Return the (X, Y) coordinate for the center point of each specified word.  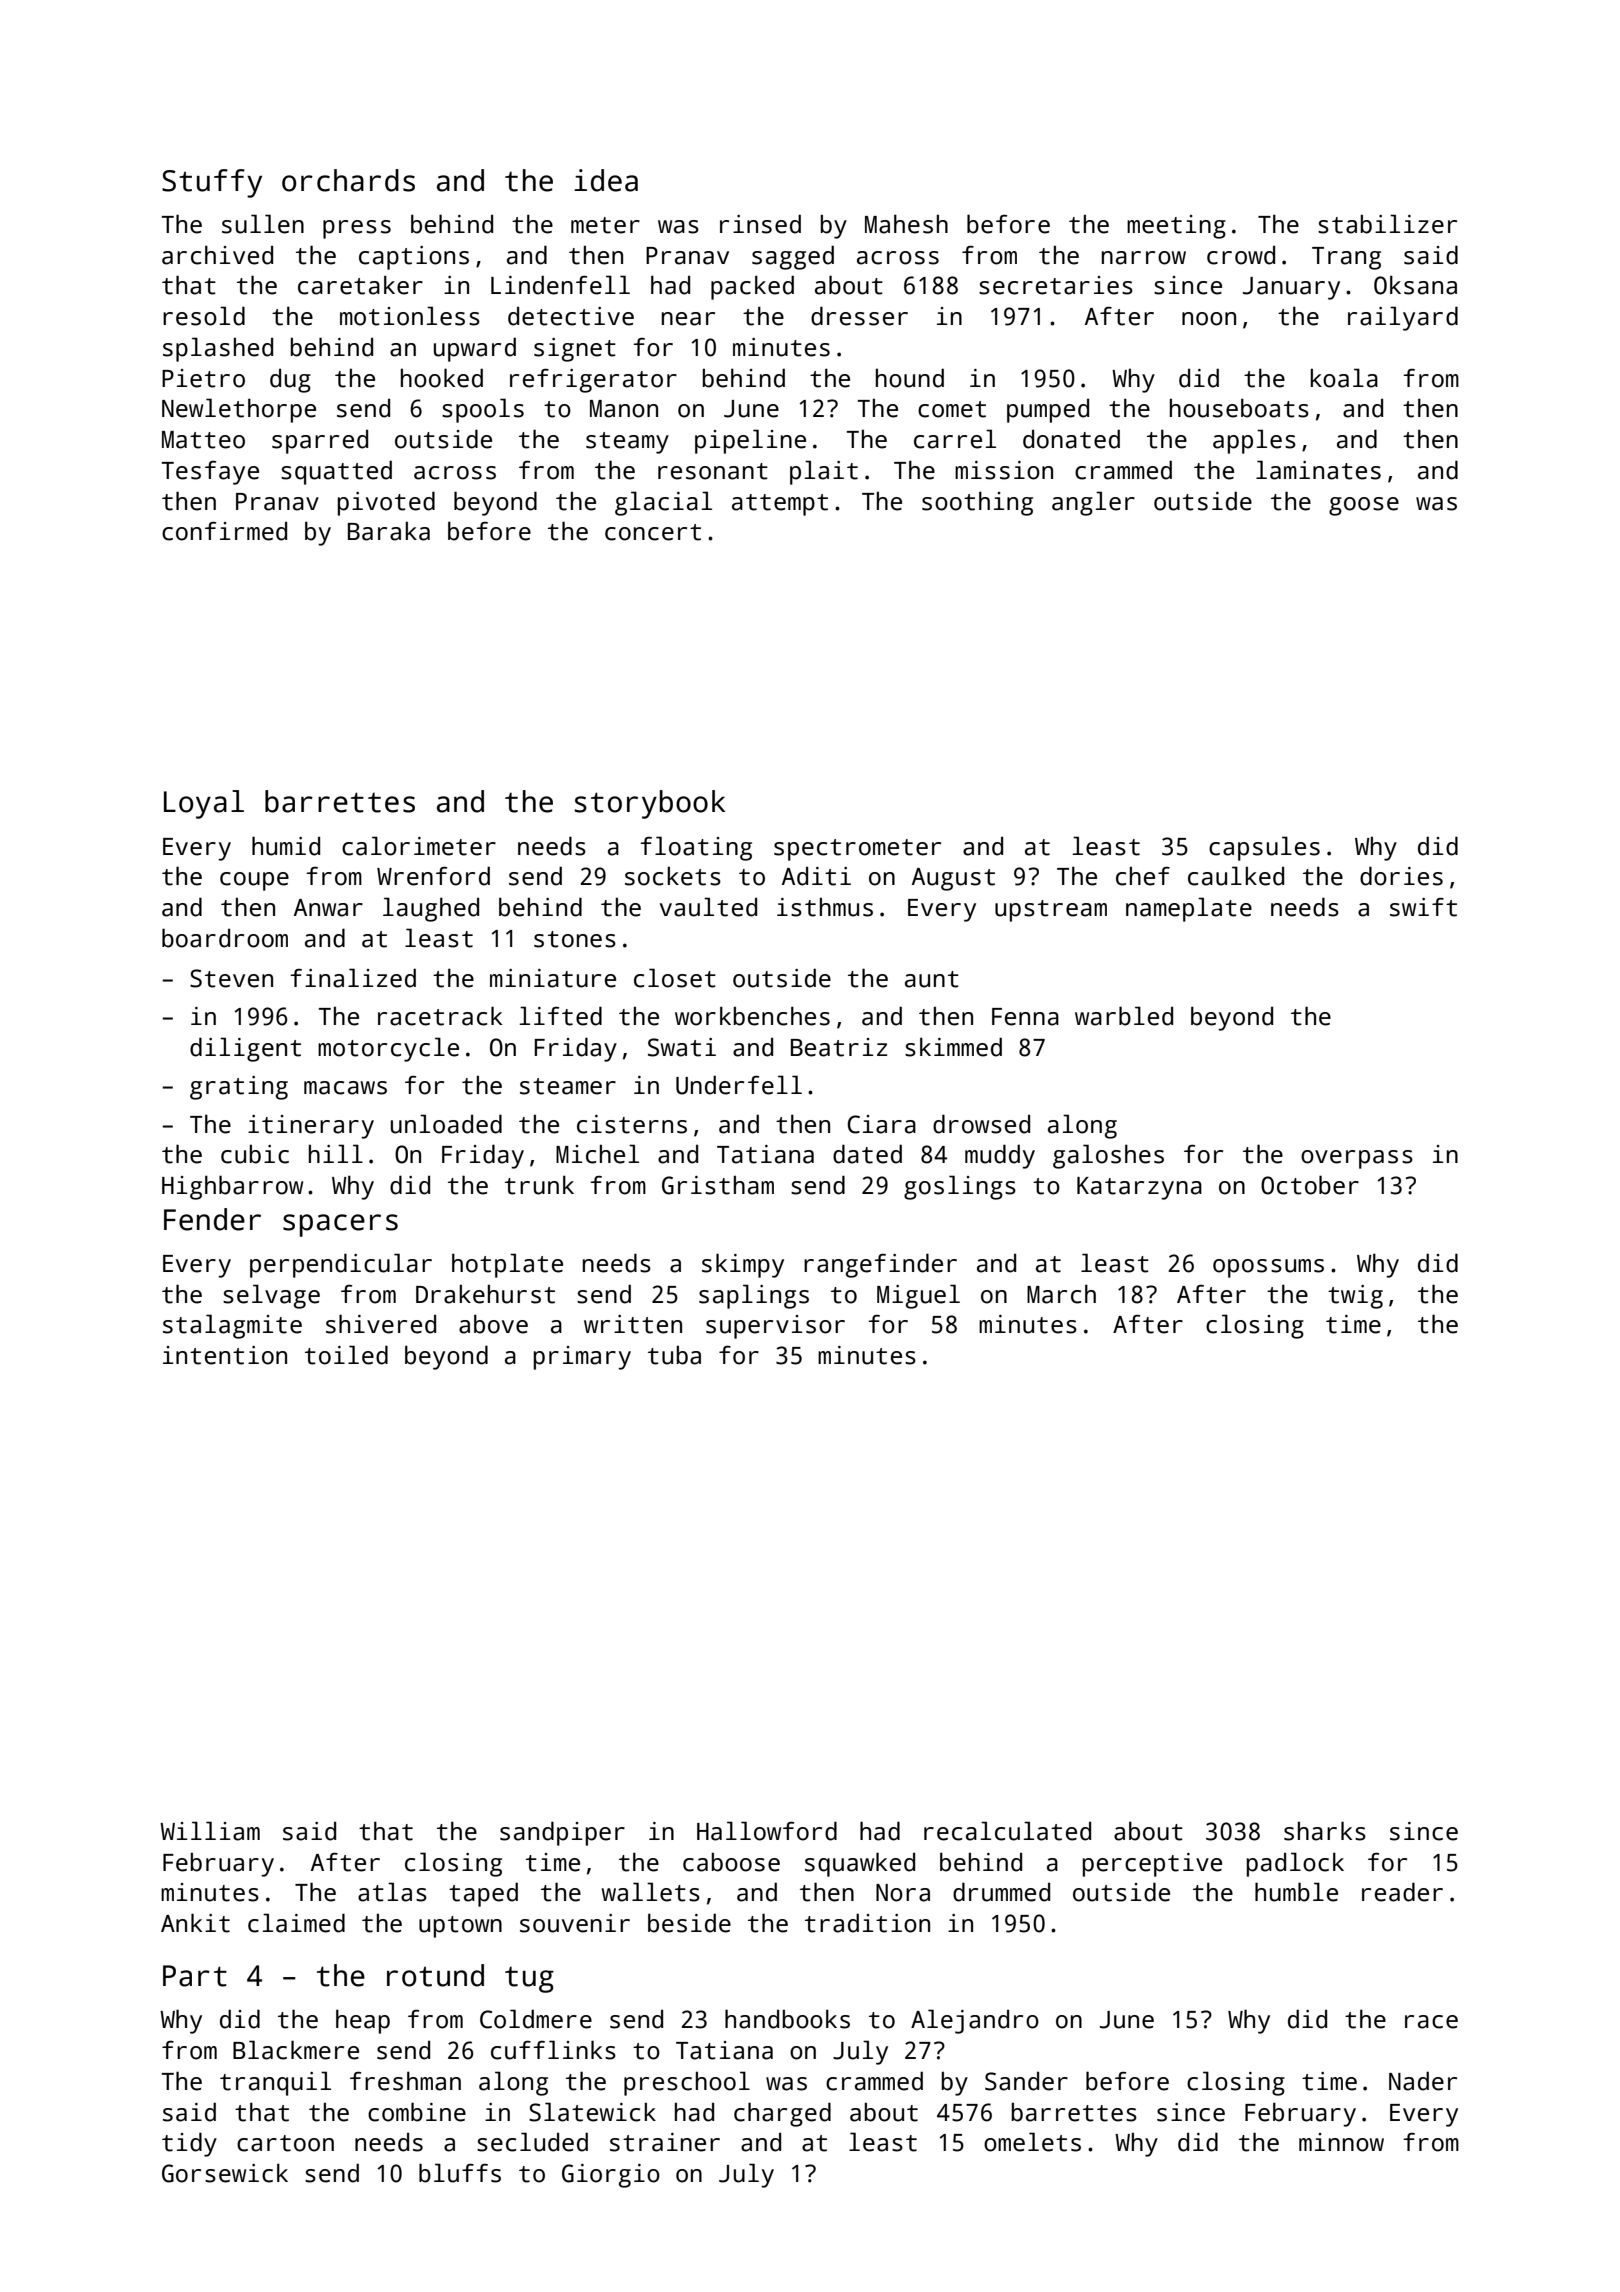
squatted (336, 472)
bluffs (460, 2173)
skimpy (743, 1265)
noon (1209, 319)
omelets (1032, 2142)
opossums (1268, 1268)
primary (582, 1358)
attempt (780, 505)
